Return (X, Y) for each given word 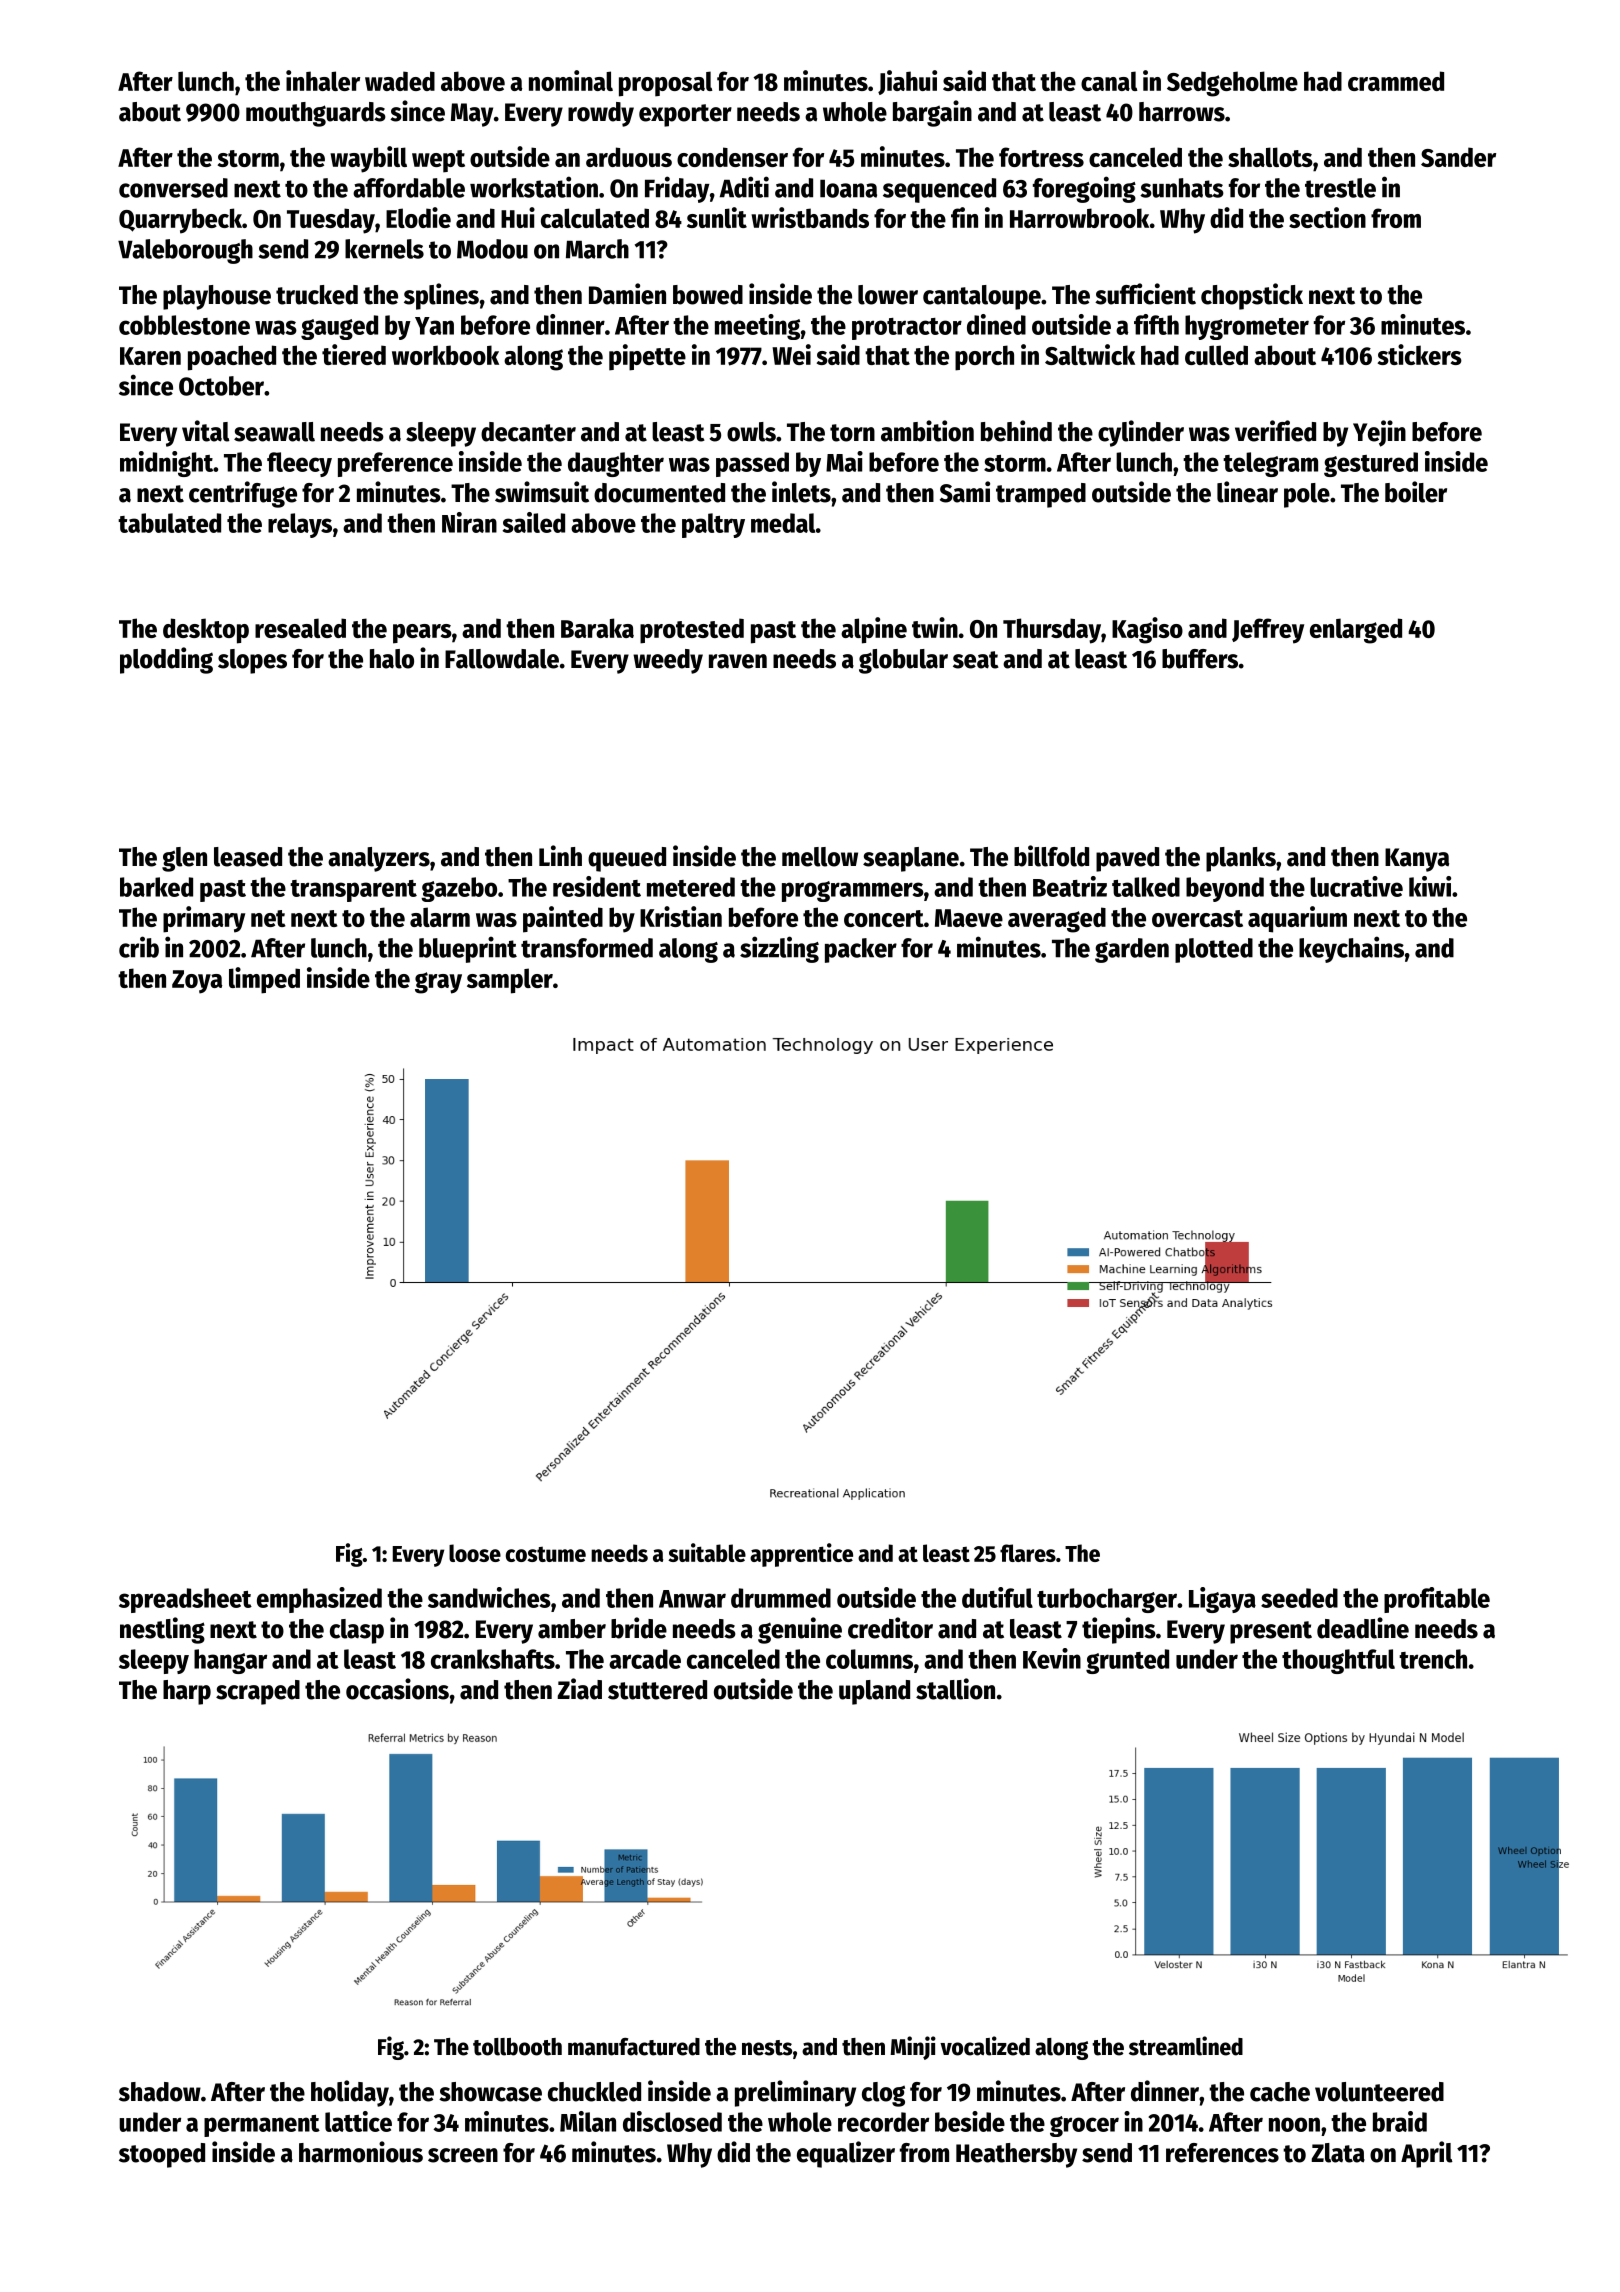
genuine (800, 1630)
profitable (1437, 1600)
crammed (1396, 81)
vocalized (985, 2046)
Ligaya (1222, 1600)
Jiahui (907, 82)
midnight (166, 464)
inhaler (323, 80)
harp (187, 1692)
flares (1028, 1553)
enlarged (1356, 631)
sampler (510, 981)
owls (751, 432)
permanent (262, 2126)
